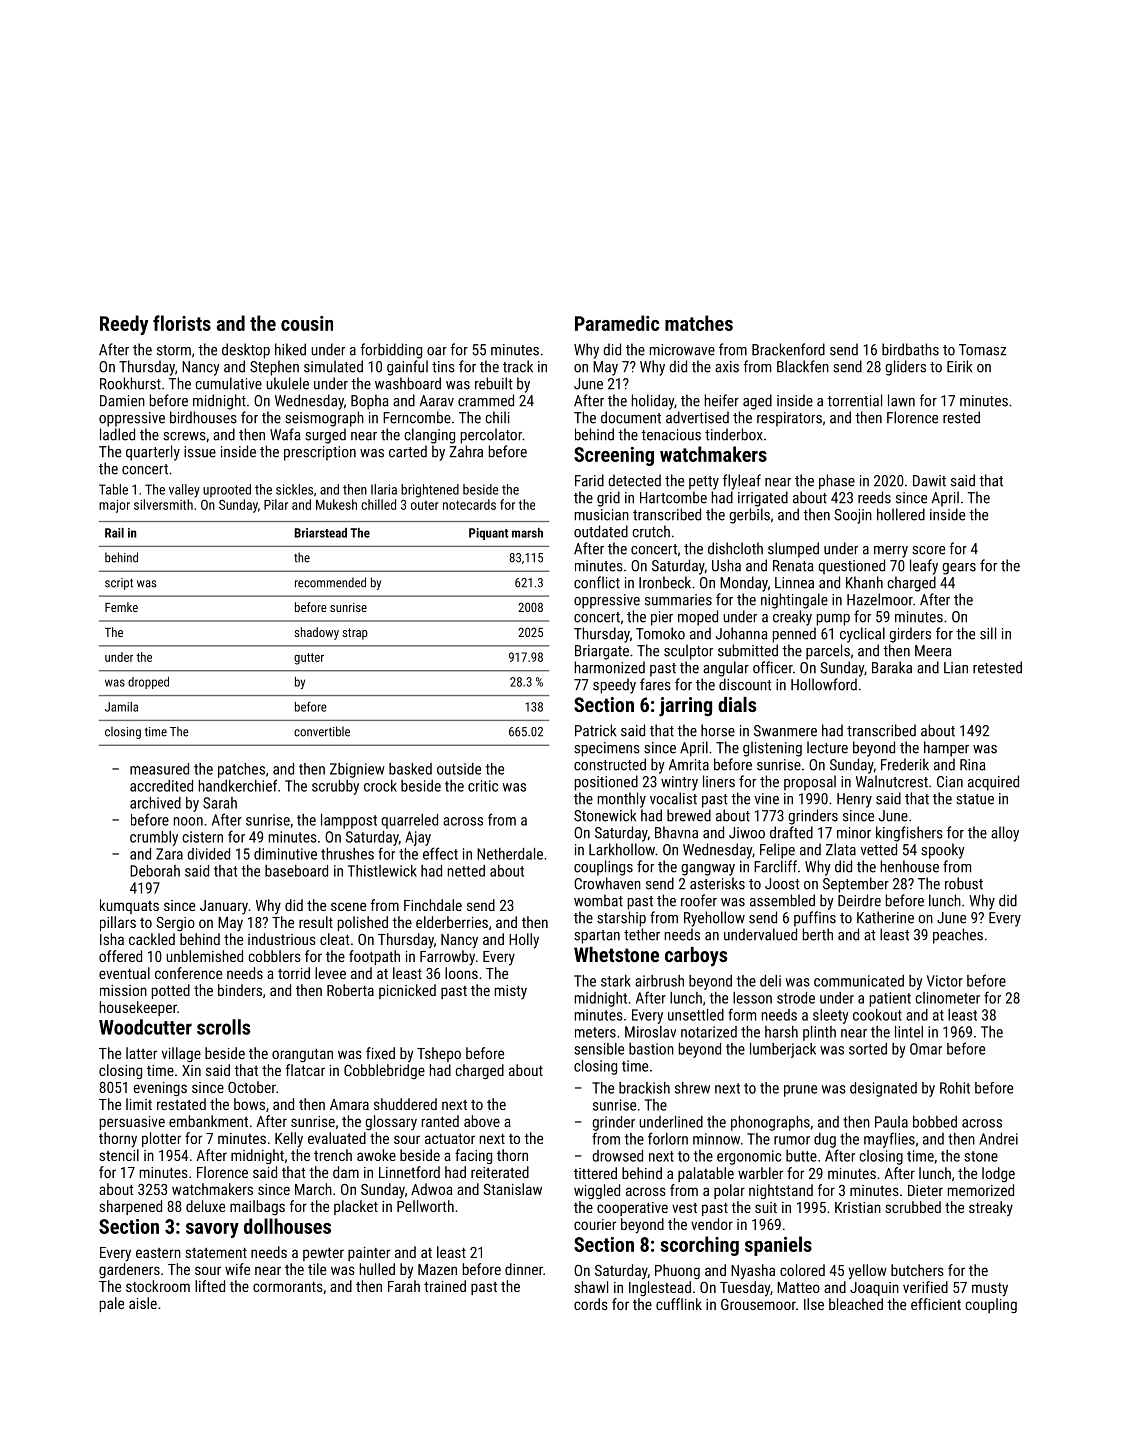 The image size is (1123, 1453). I want to click on matches, so click(699, 323).
